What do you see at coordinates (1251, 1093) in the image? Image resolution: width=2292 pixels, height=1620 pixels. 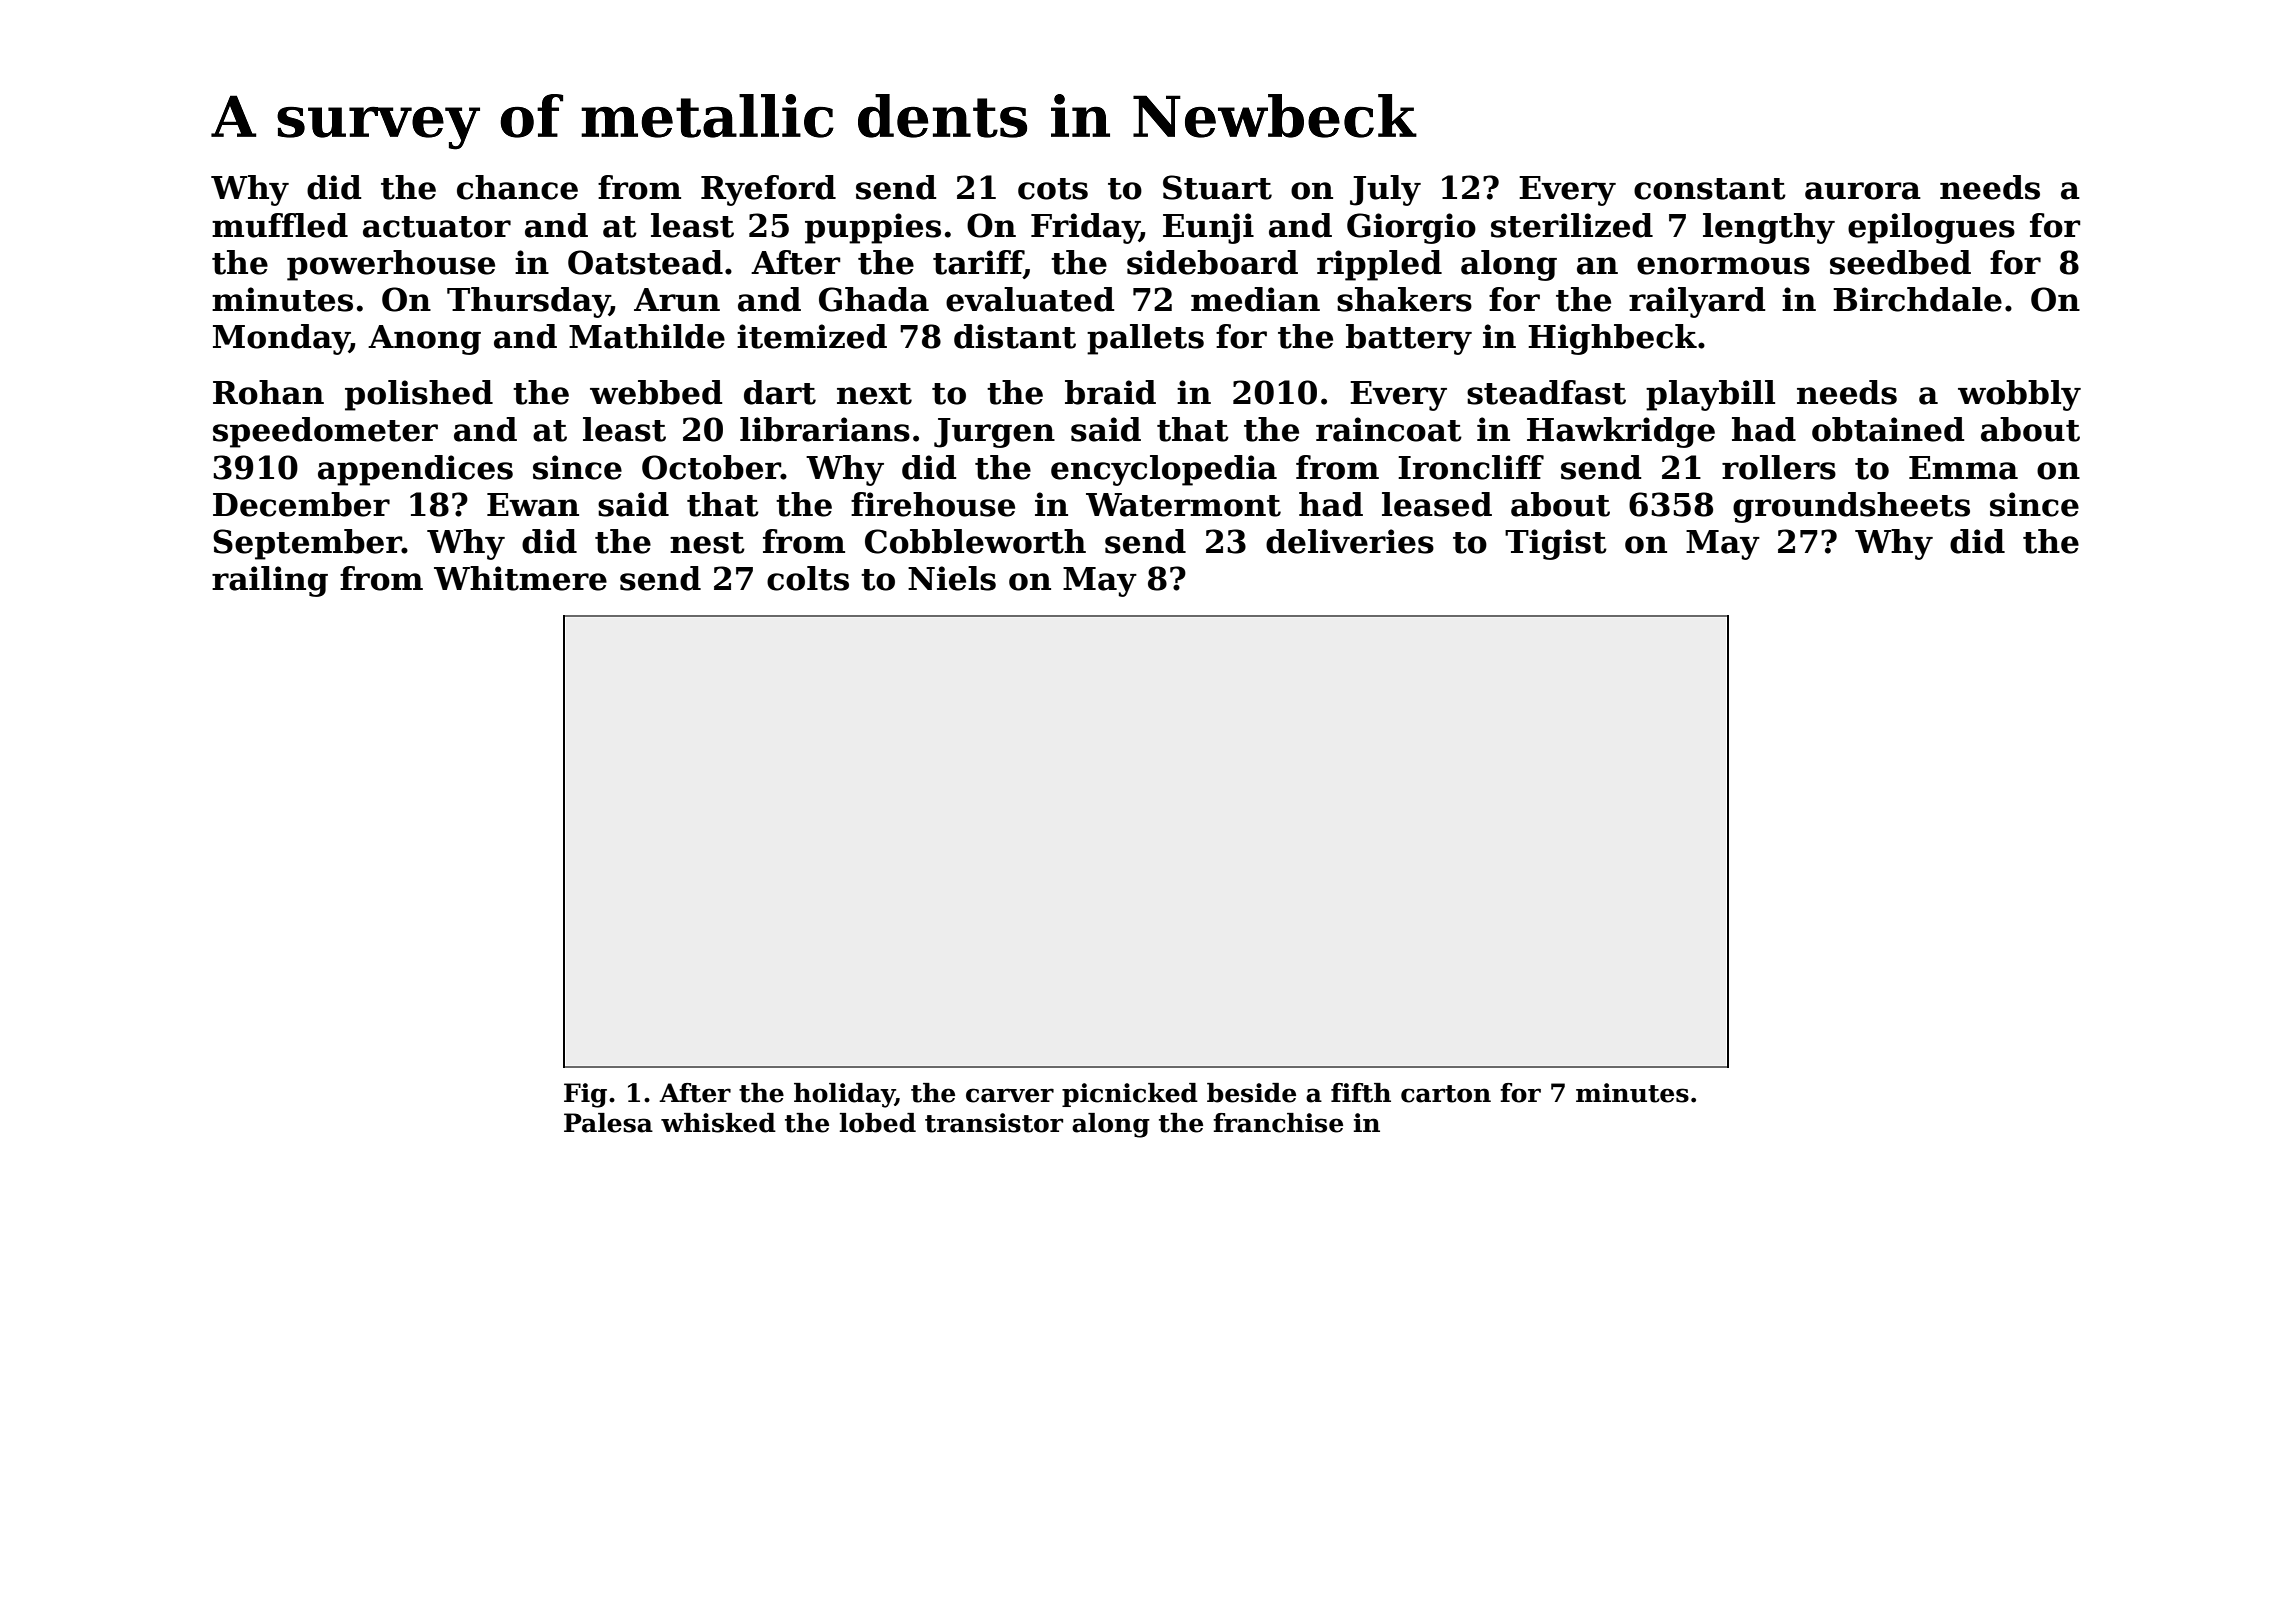 I see `beside` at bounding box center [1251, 1093].
